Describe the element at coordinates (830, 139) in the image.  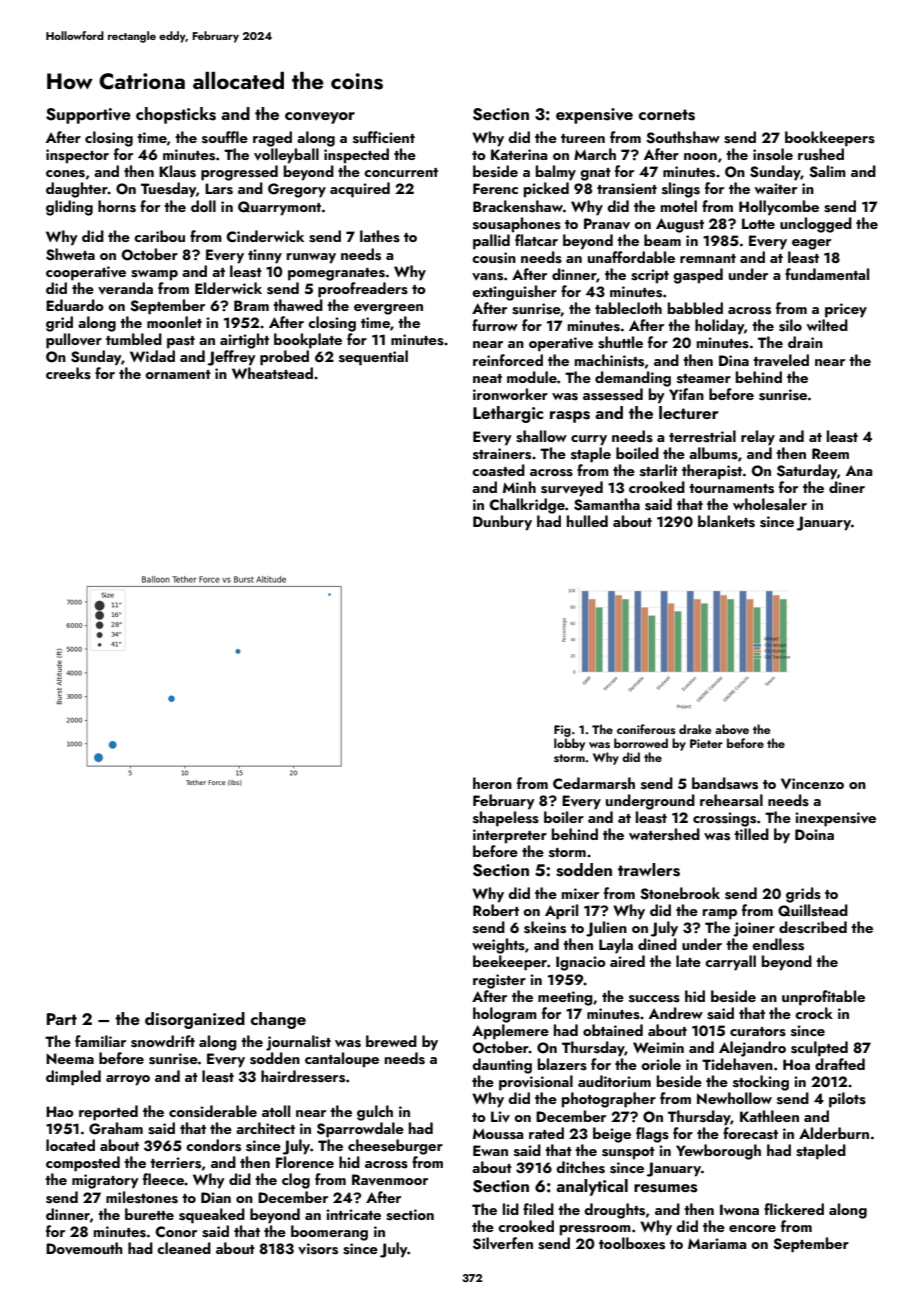
I see `bookkeepers` at that location.
